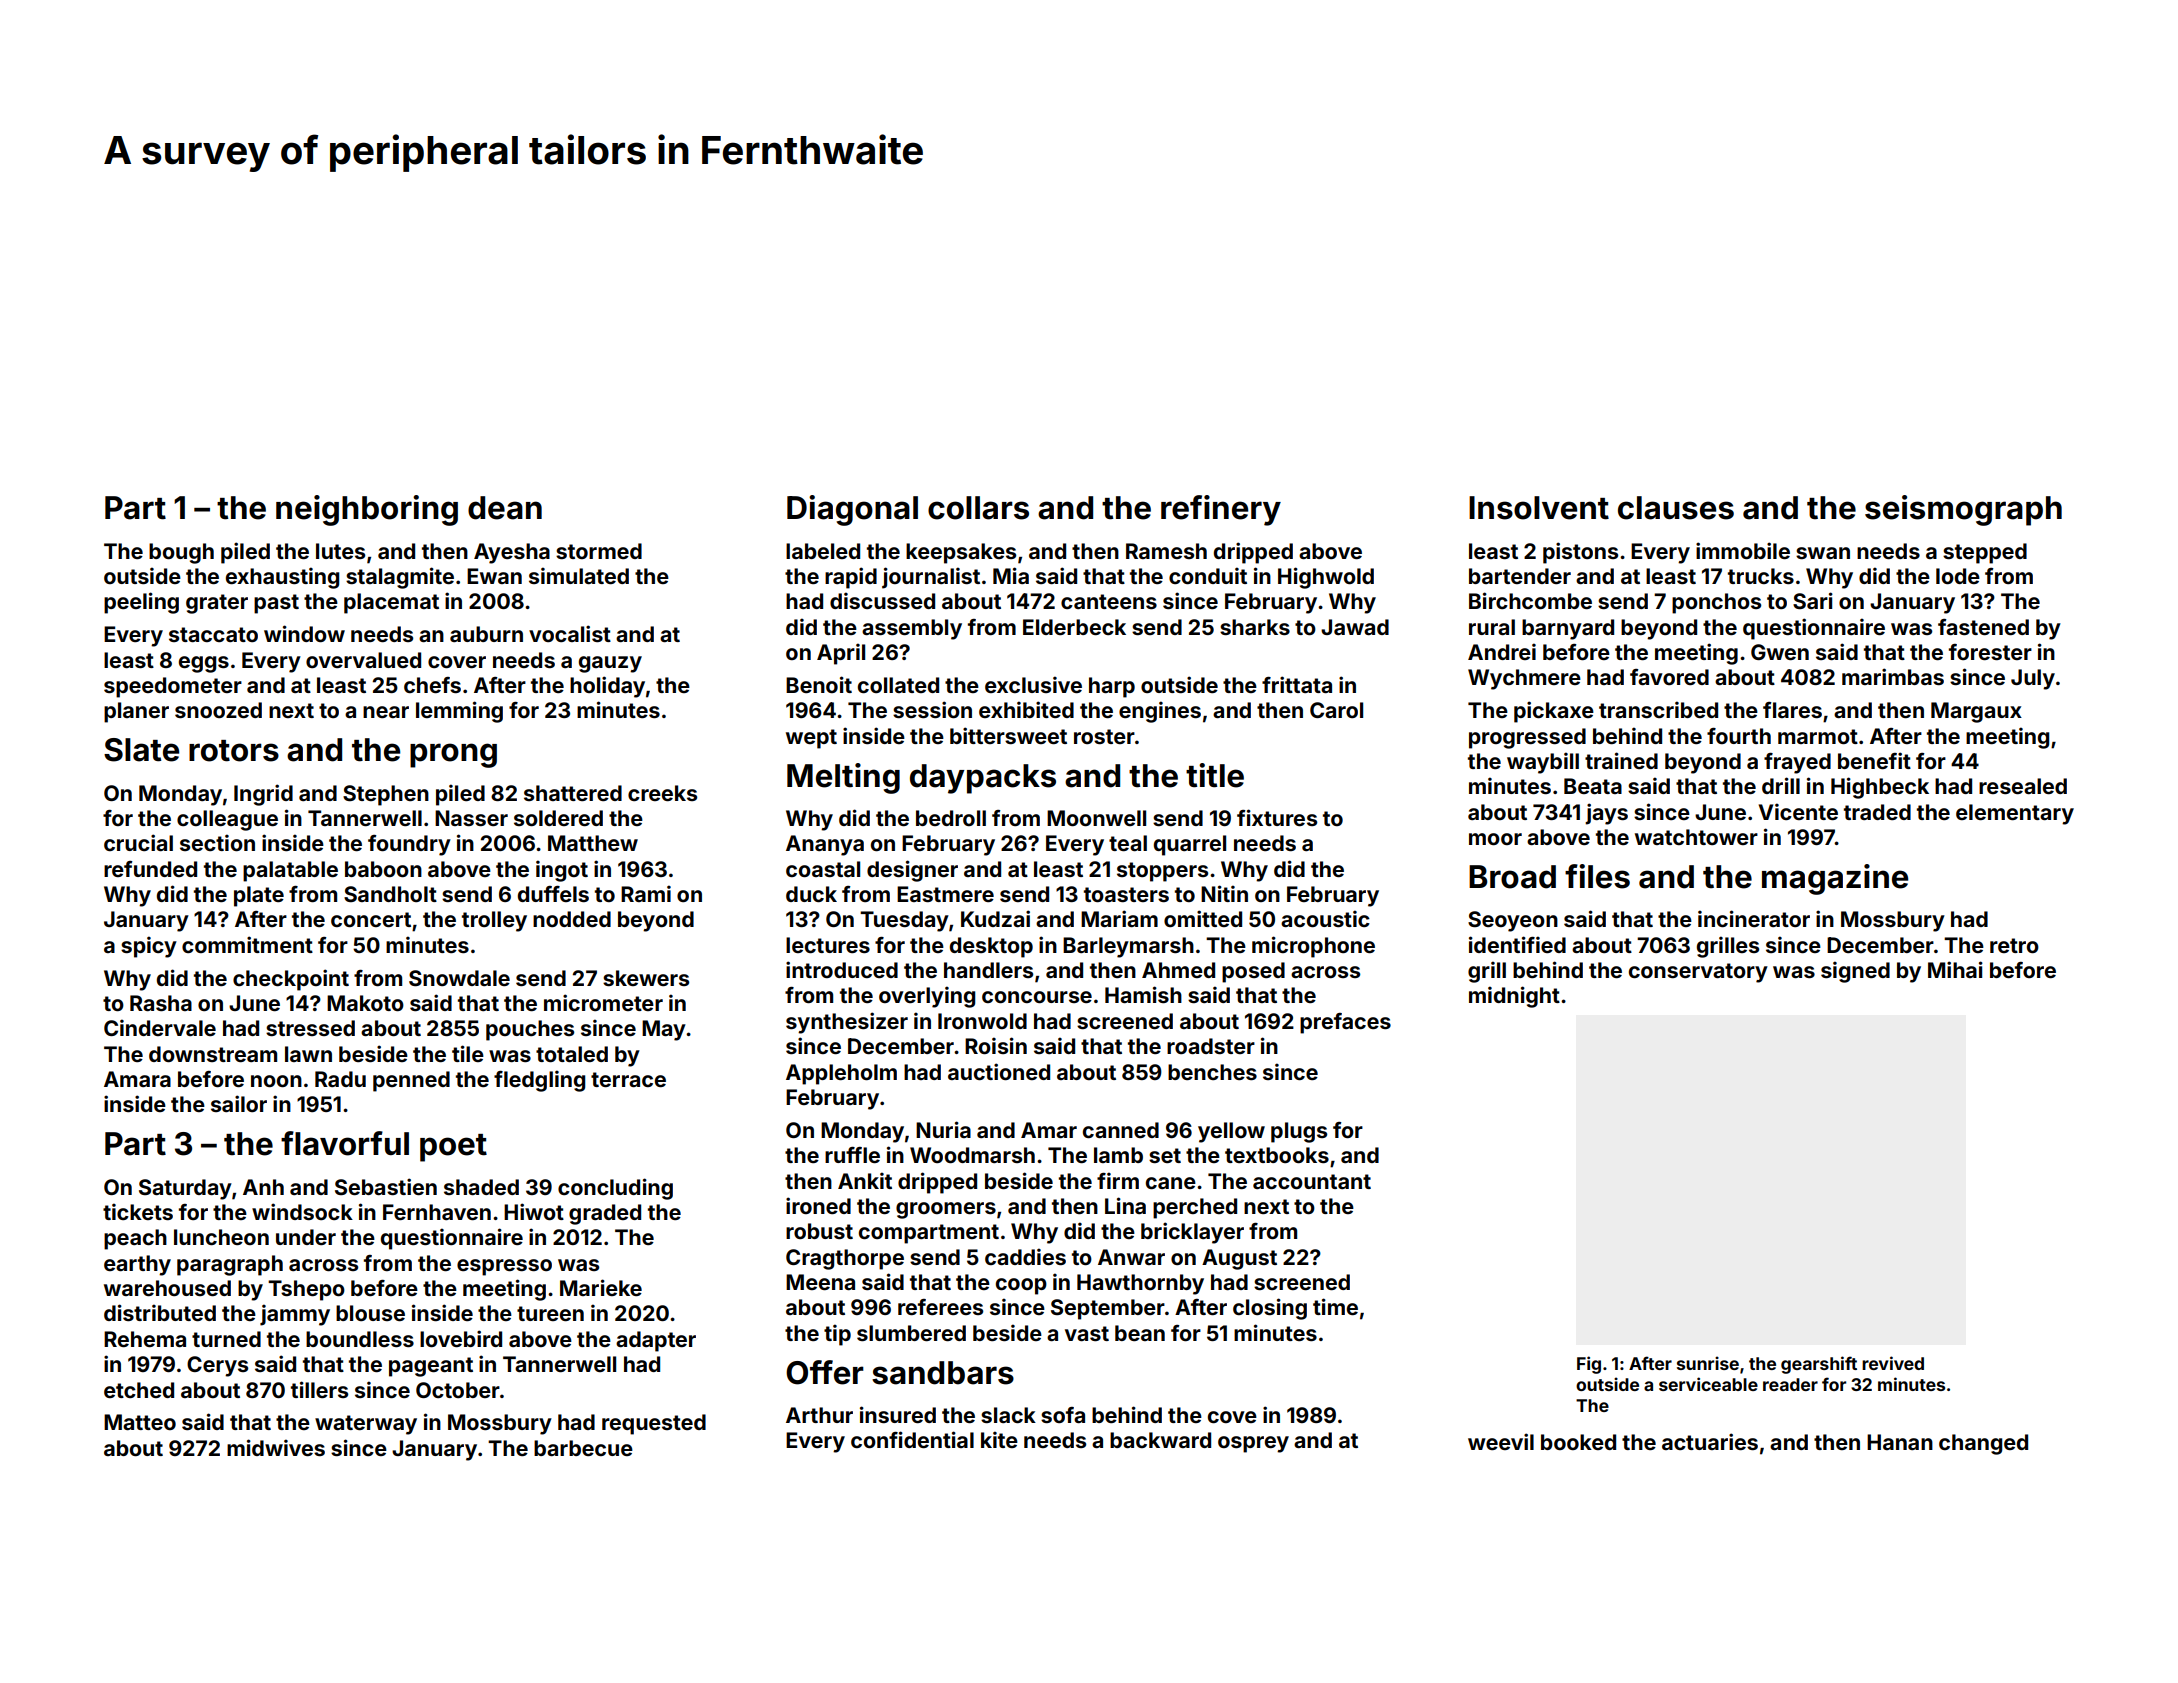 The image size is (2178, 1683). I want to click on midnight, so click(1514, 997).
